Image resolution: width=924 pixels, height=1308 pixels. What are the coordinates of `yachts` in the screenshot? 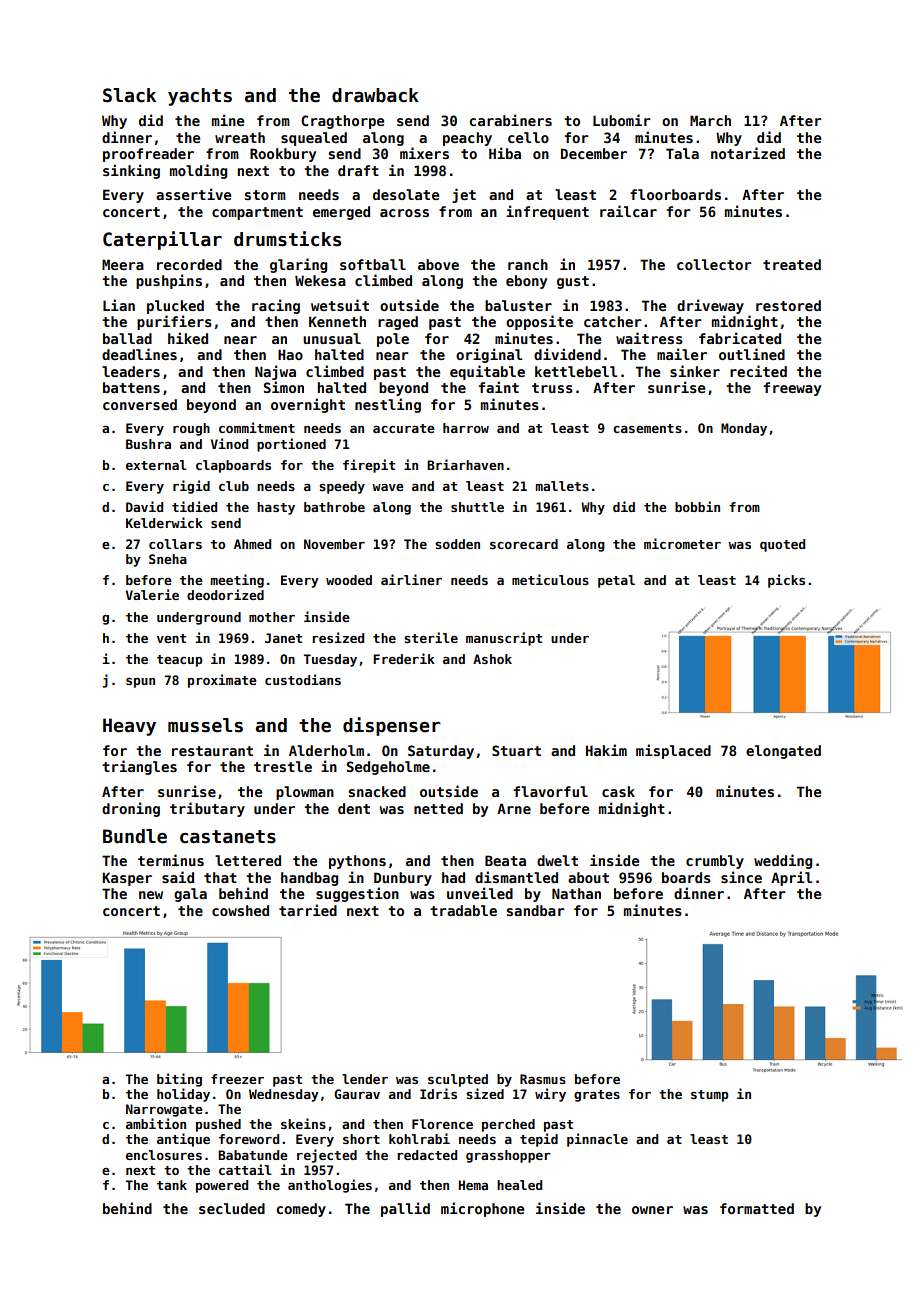 It's located at (200, 97).
